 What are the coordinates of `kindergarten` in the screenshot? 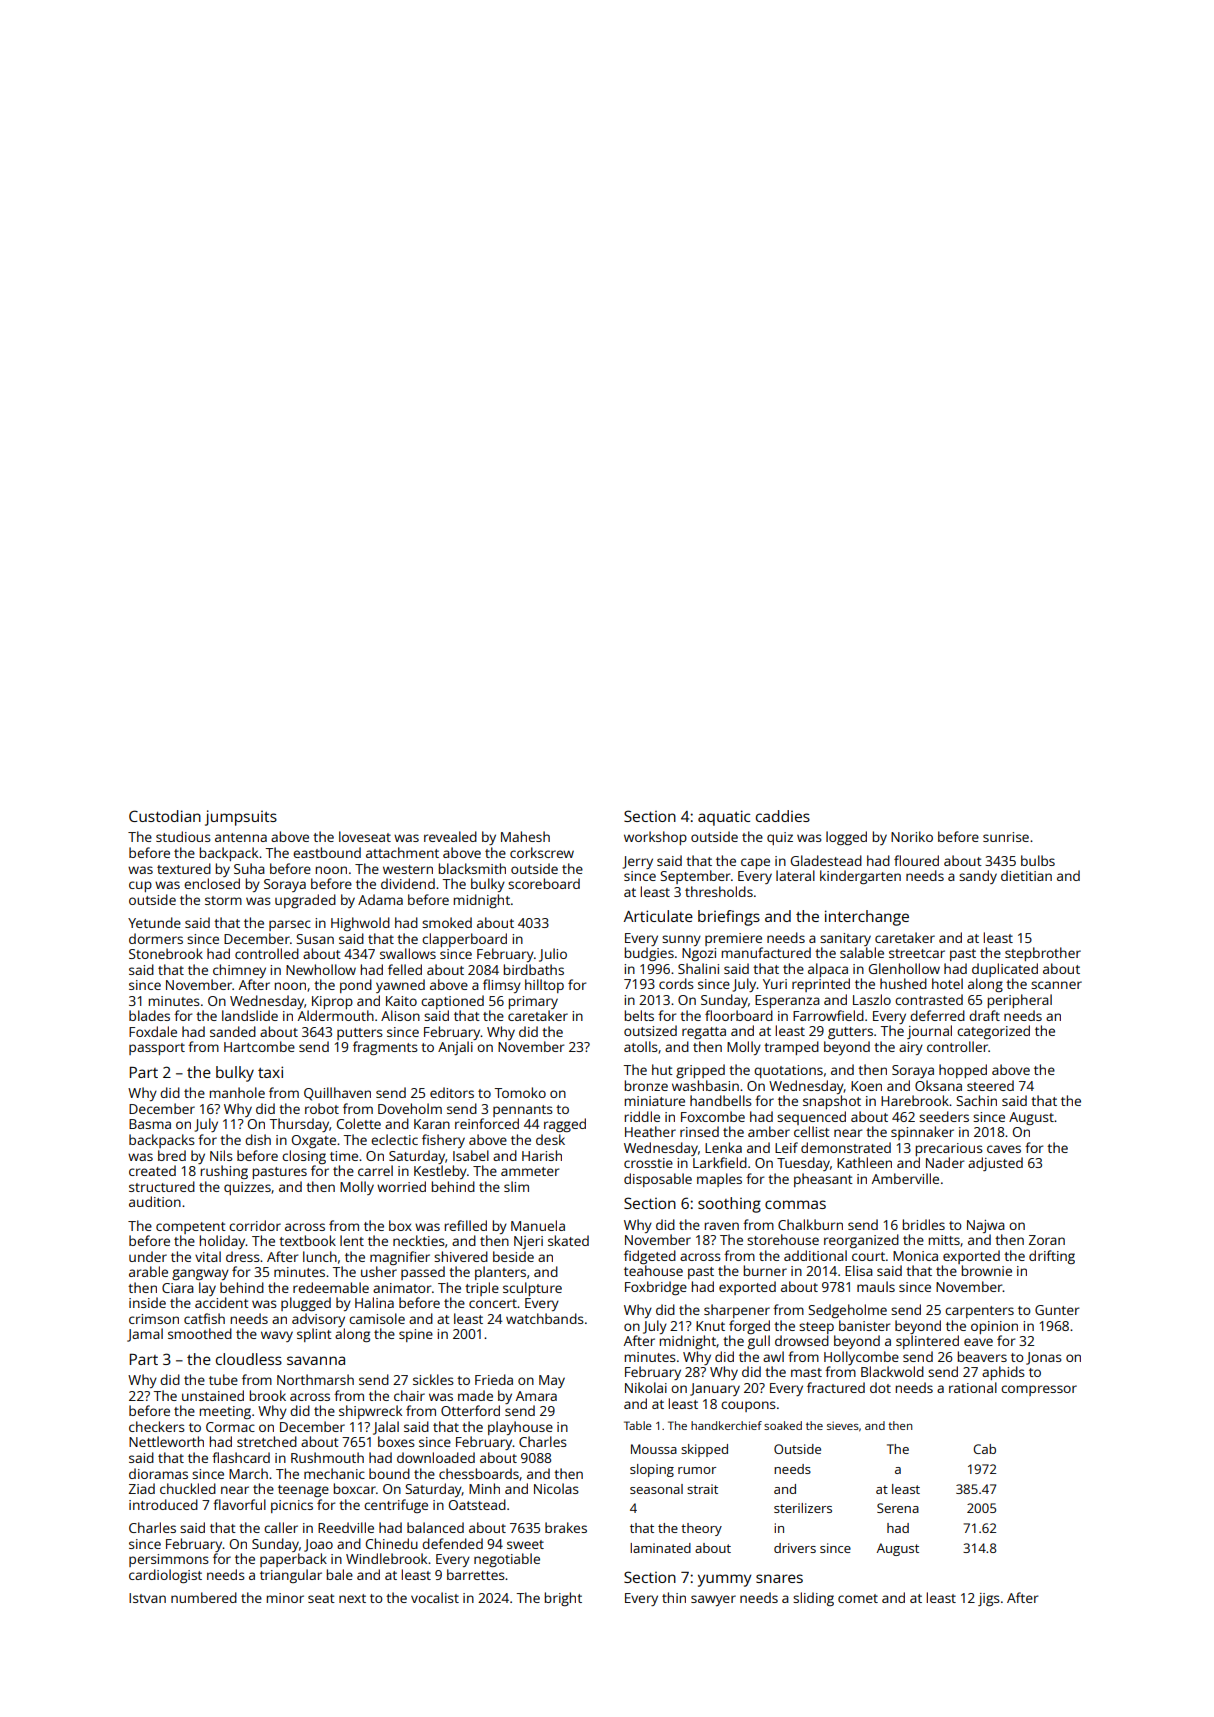 It's located at (860, 877).
